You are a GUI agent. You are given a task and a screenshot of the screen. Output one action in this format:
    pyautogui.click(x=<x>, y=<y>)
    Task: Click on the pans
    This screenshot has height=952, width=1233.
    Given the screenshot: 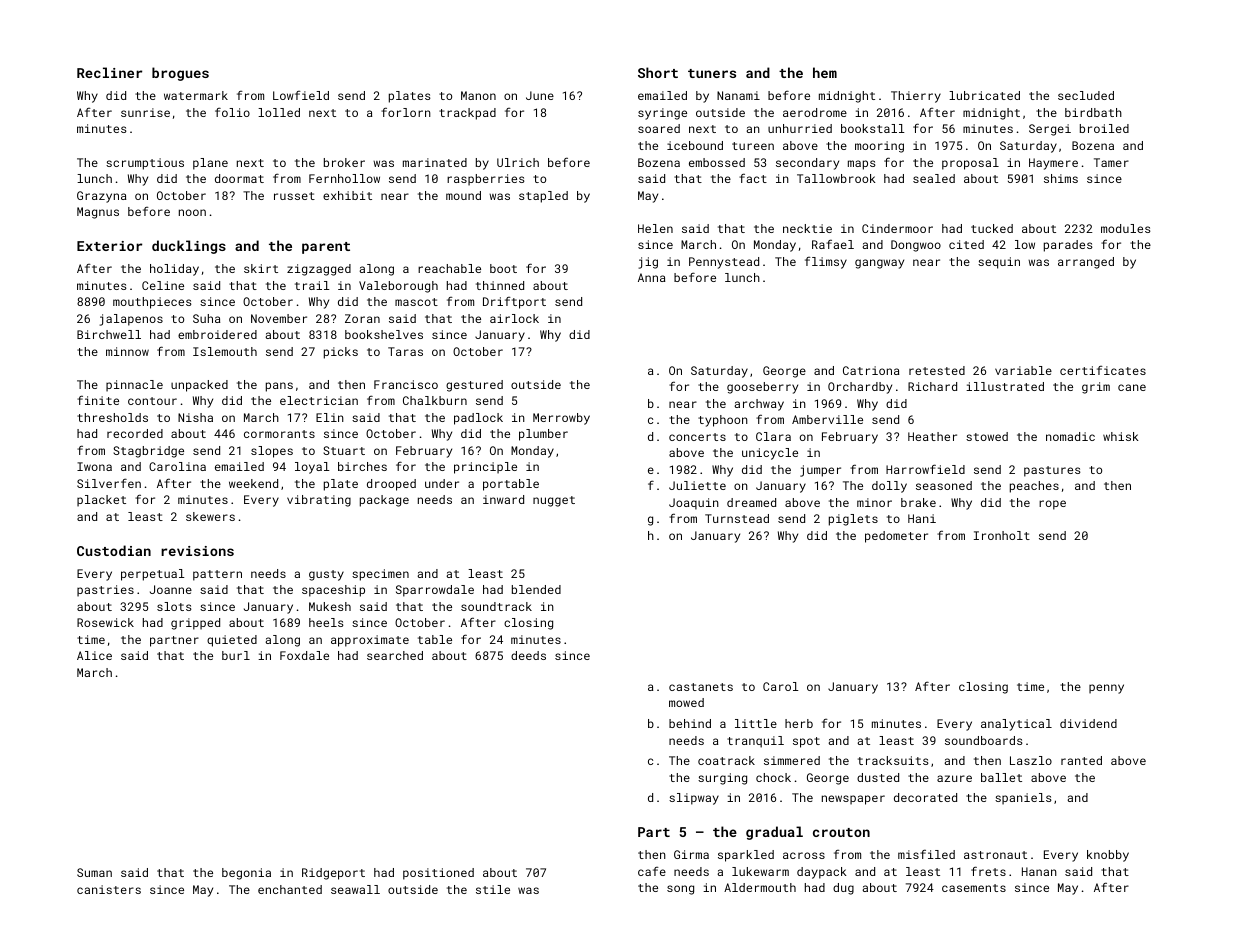 What is the action you would take?
    pyautogui.click(x=279, y=387)
